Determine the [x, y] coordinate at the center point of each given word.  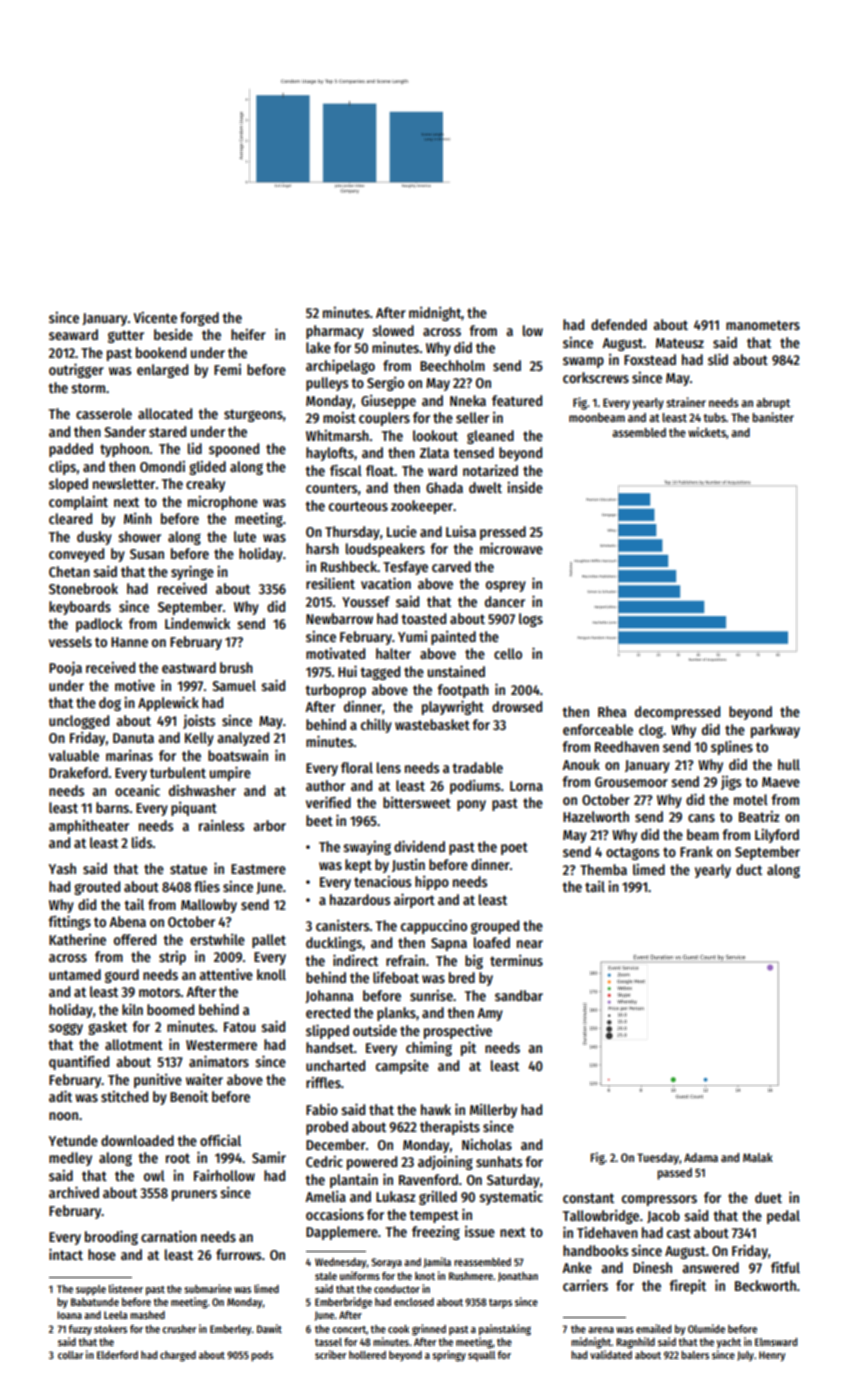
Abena [127, 921]
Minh [138, 518]
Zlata [434, 452]
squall [481, 1356]
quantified [79, 1063]
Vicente [155, 317]
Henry [772, 1356]
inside [525, 487]
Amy [490, 1014]
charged [178, 1356]
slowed [393, 330]
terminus [516, 960]
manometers [763, 325]
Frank [696, 851]
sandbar [519, 995]
